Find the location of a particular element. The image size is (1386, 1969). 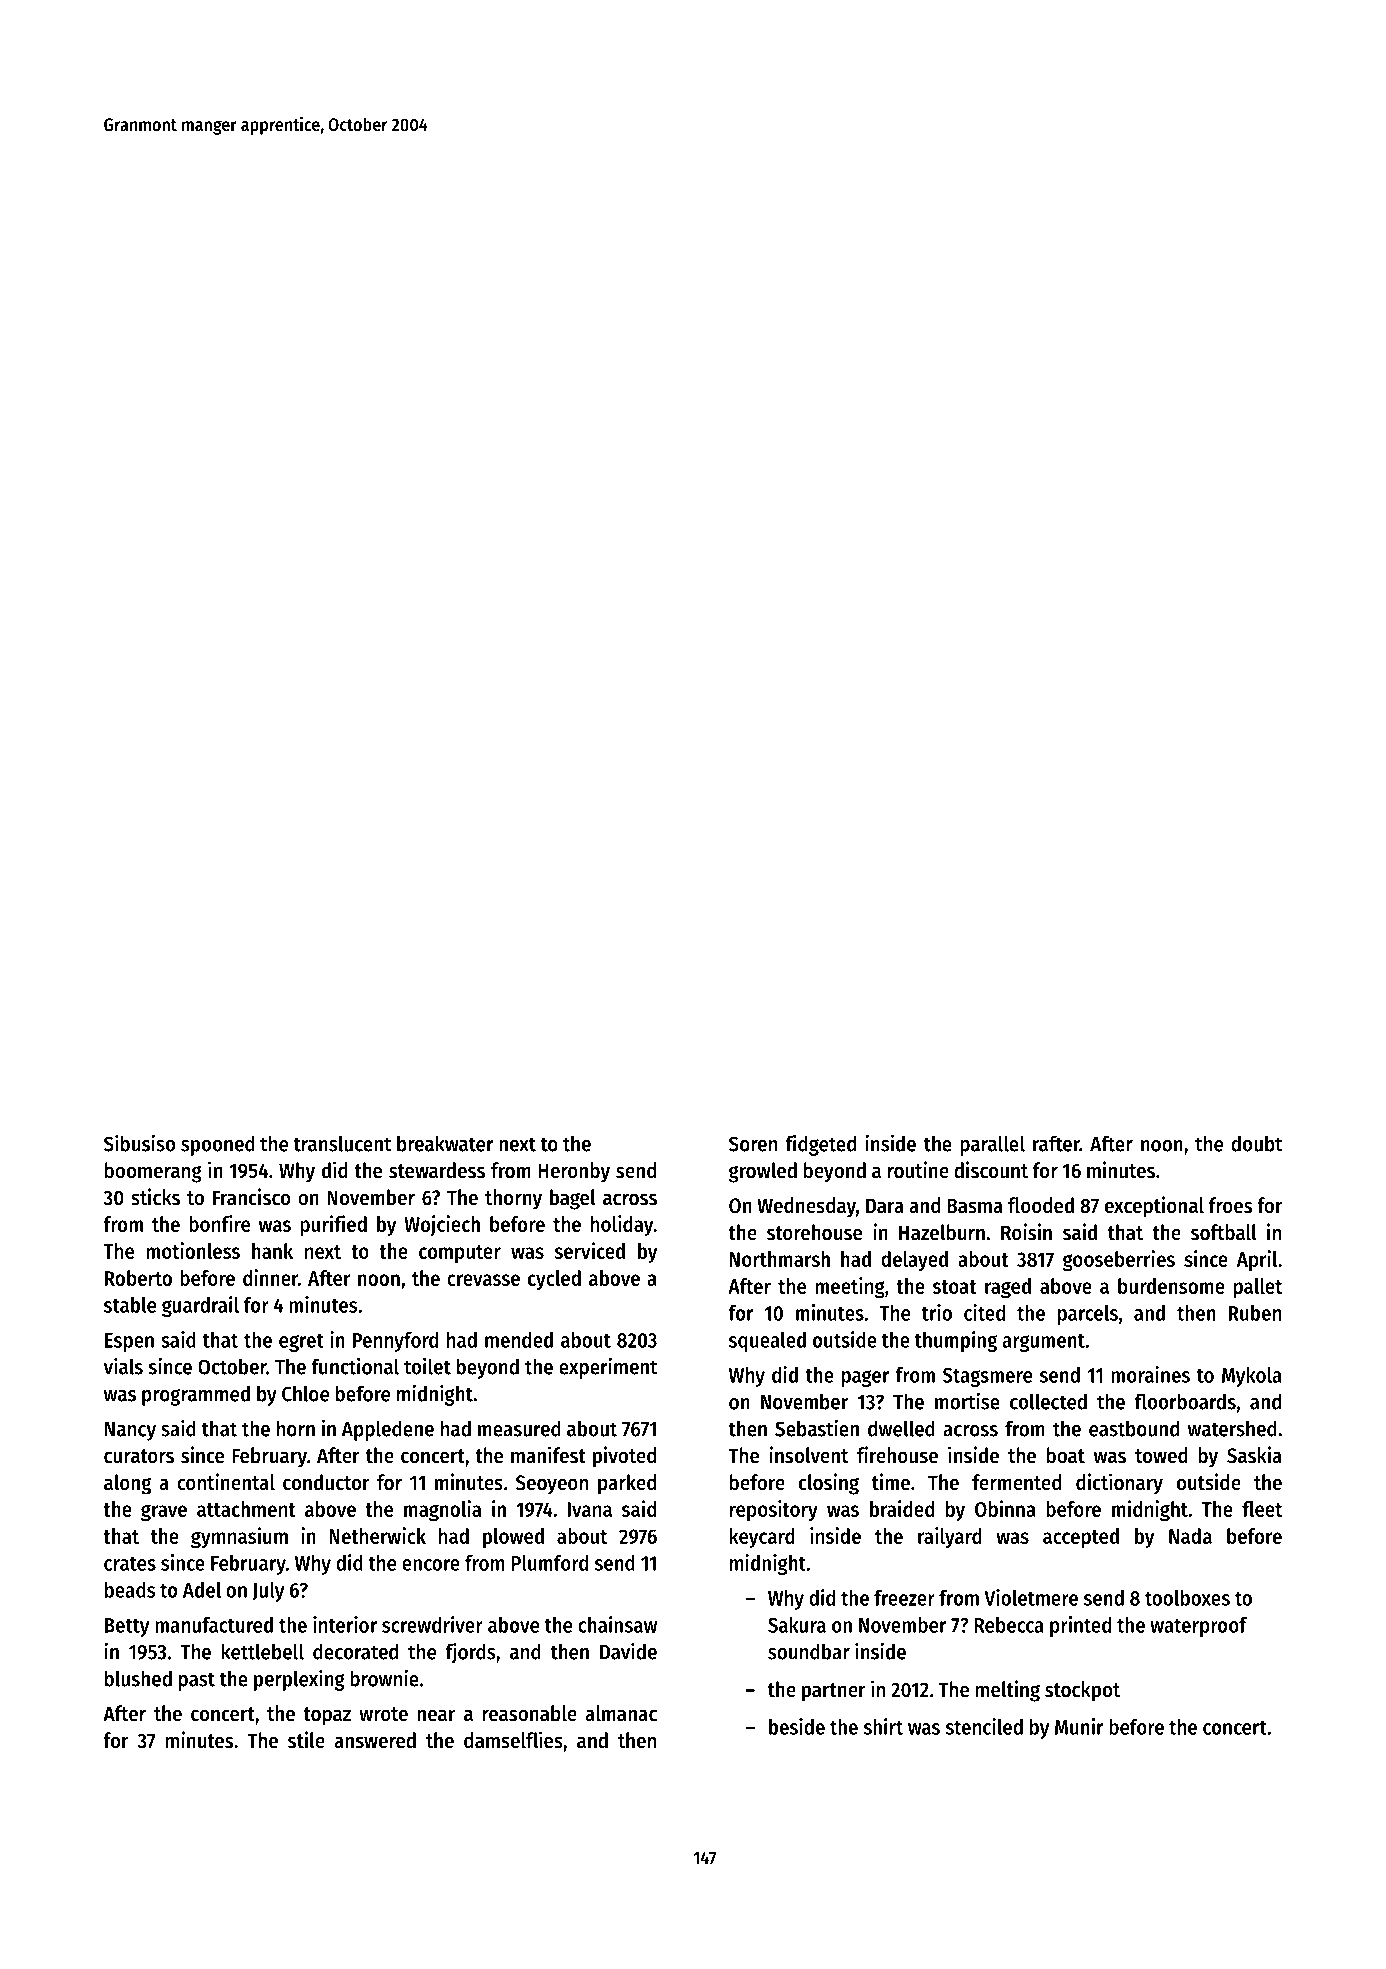

stile is located at coordinates (306, 1740).
